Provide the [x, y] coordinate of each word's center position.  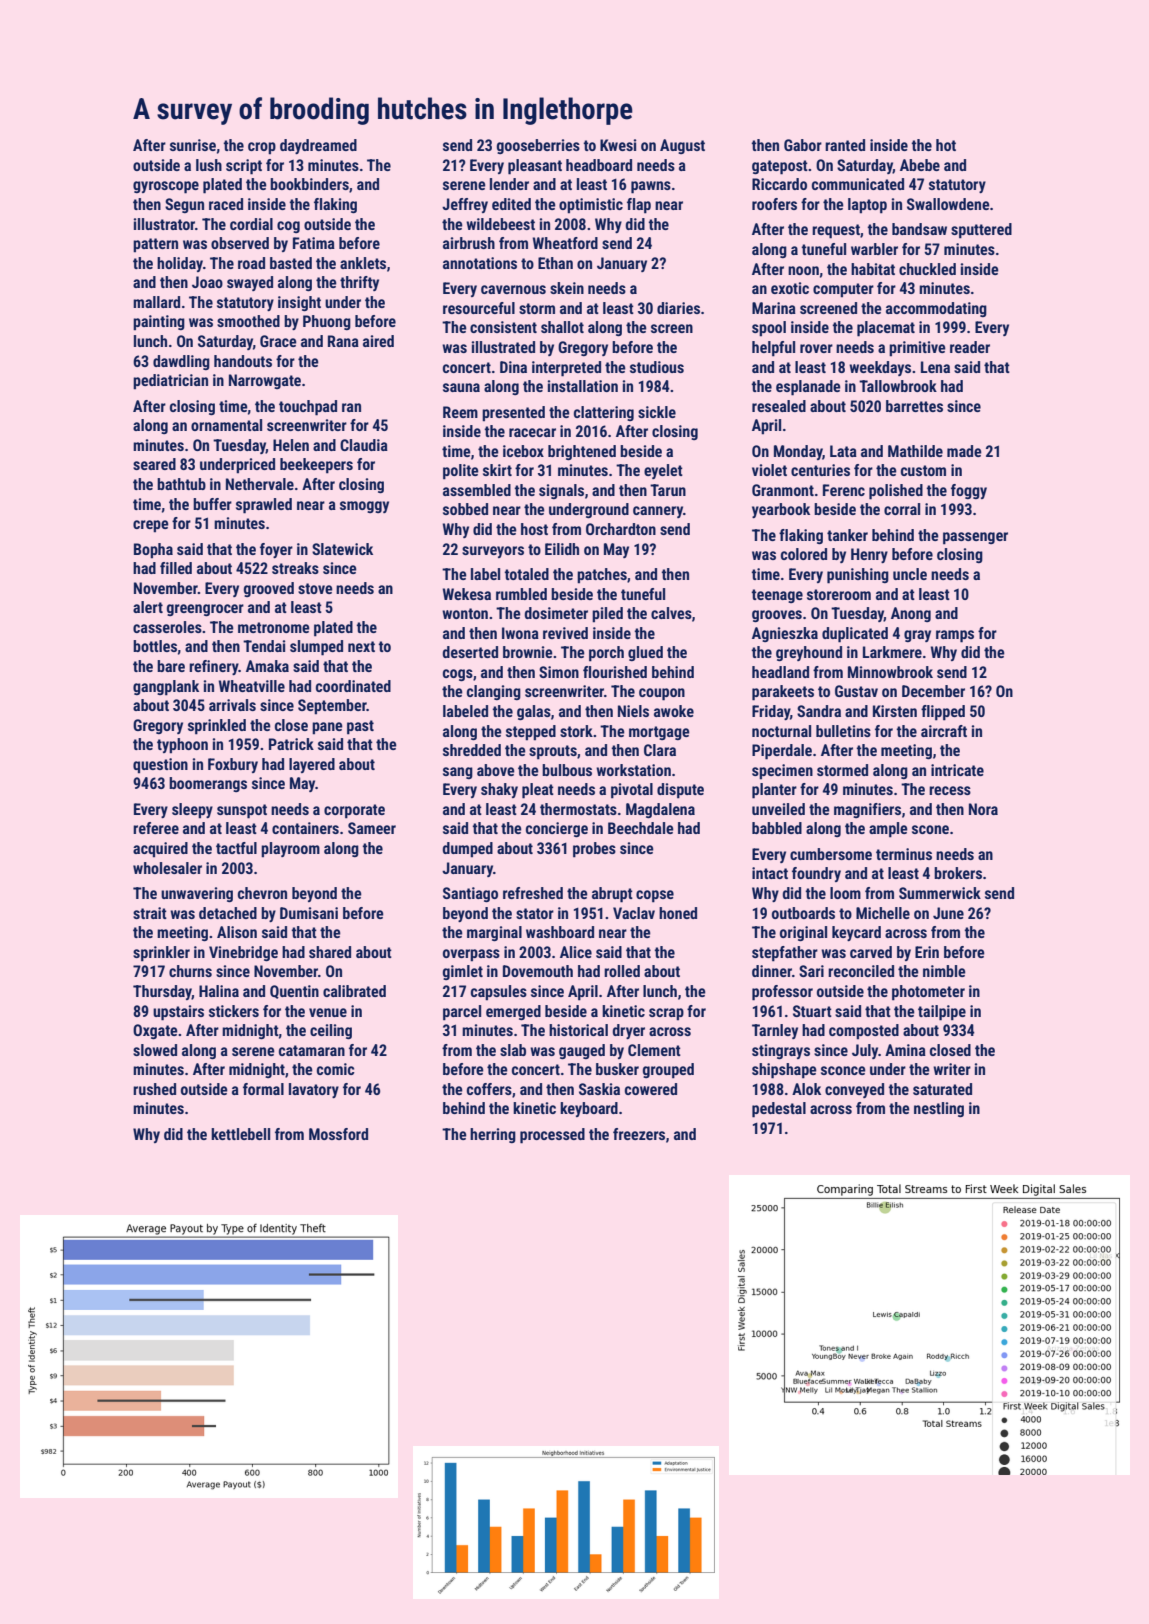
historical [578, 1030]
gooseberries [538, 146]
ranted [845, 145]
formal [263, 1089]
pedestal [779, 1110]
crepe [151, 526]
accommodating [936, 309]
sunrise [193, 145]
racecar [532, 432]
